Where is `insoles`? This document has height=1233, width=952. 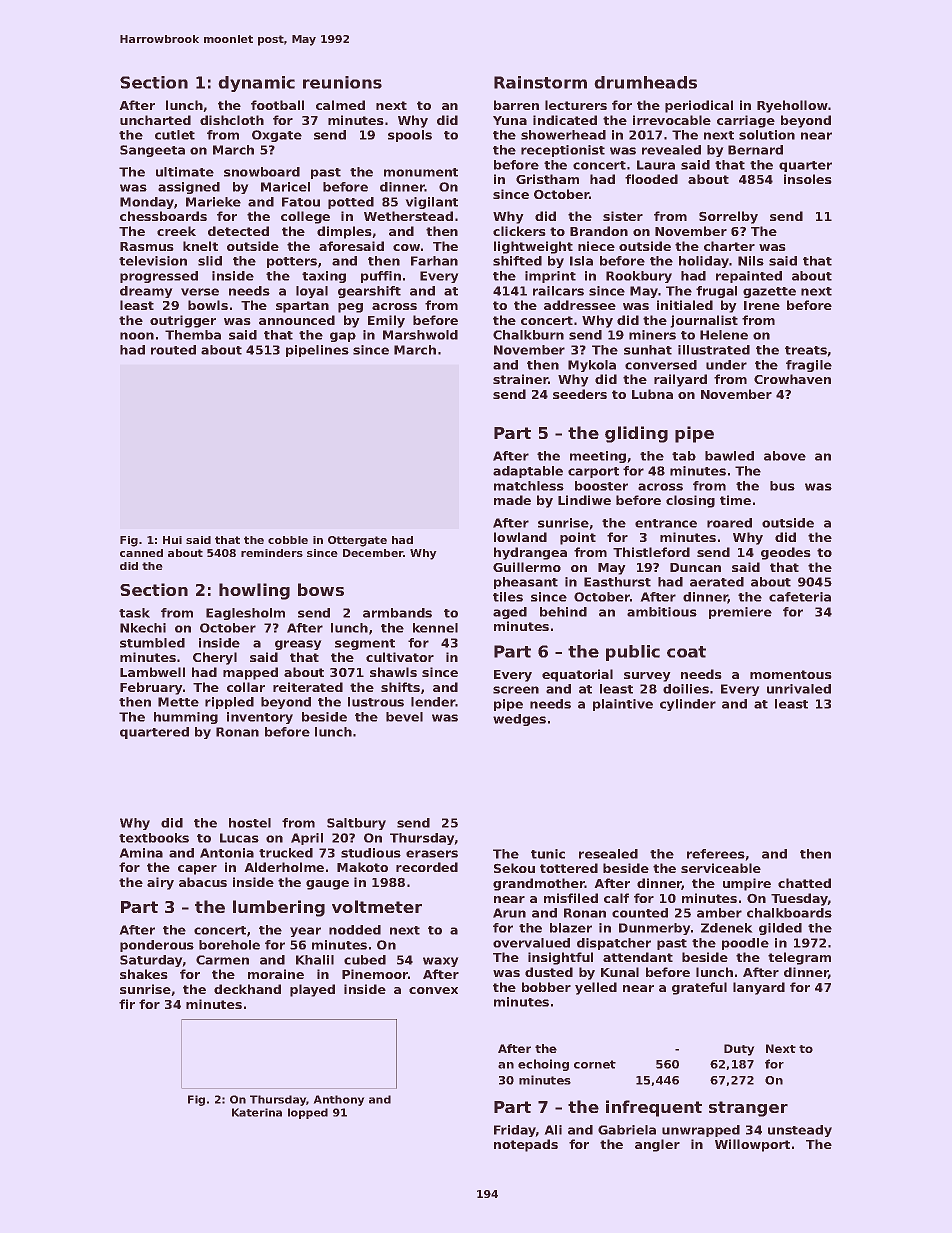
insoles is located at coordinates (808, 179).
